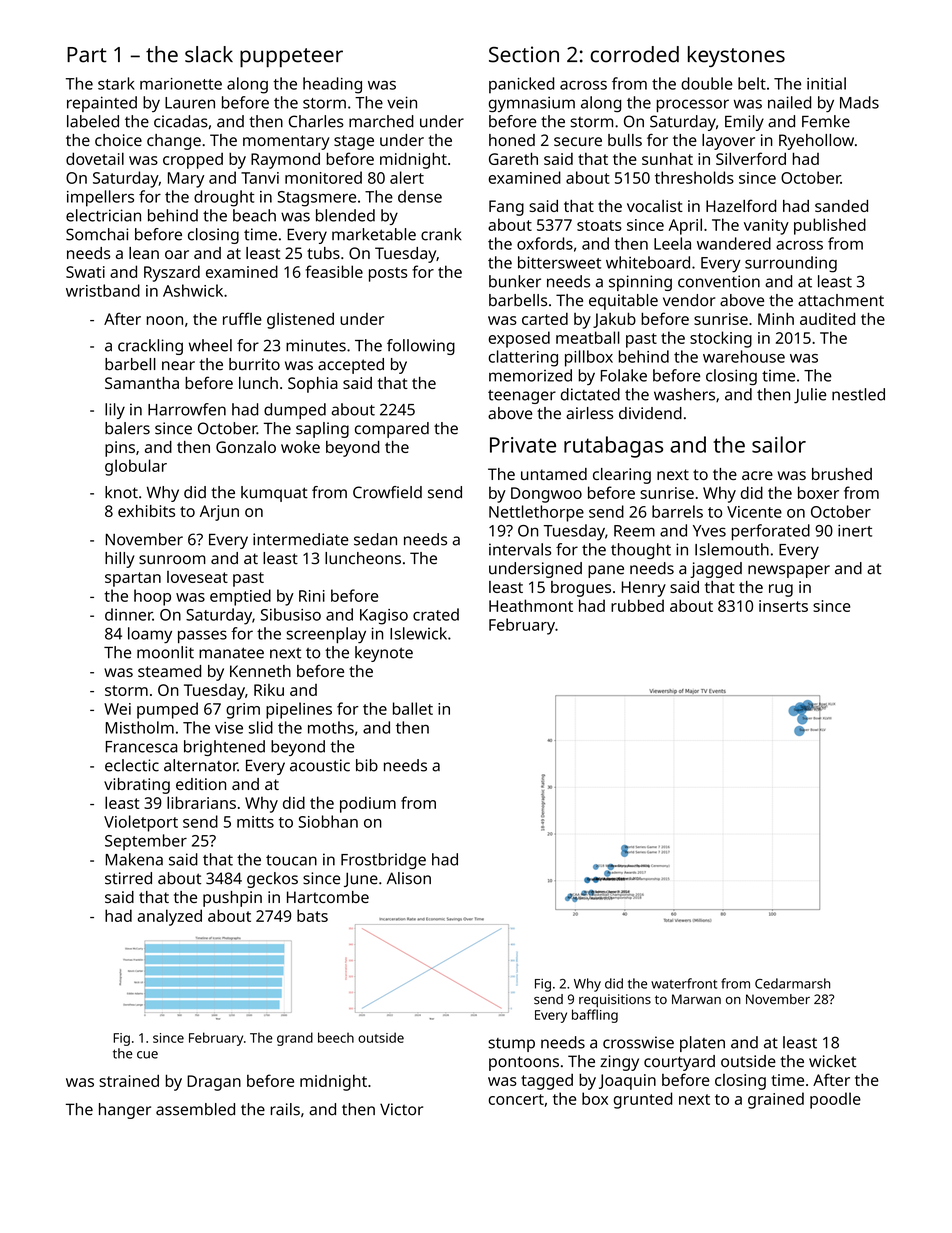  What do you see at coordinates (291, 58) in the page?
I see `puppeteer` at bounding box center [291, 58].
